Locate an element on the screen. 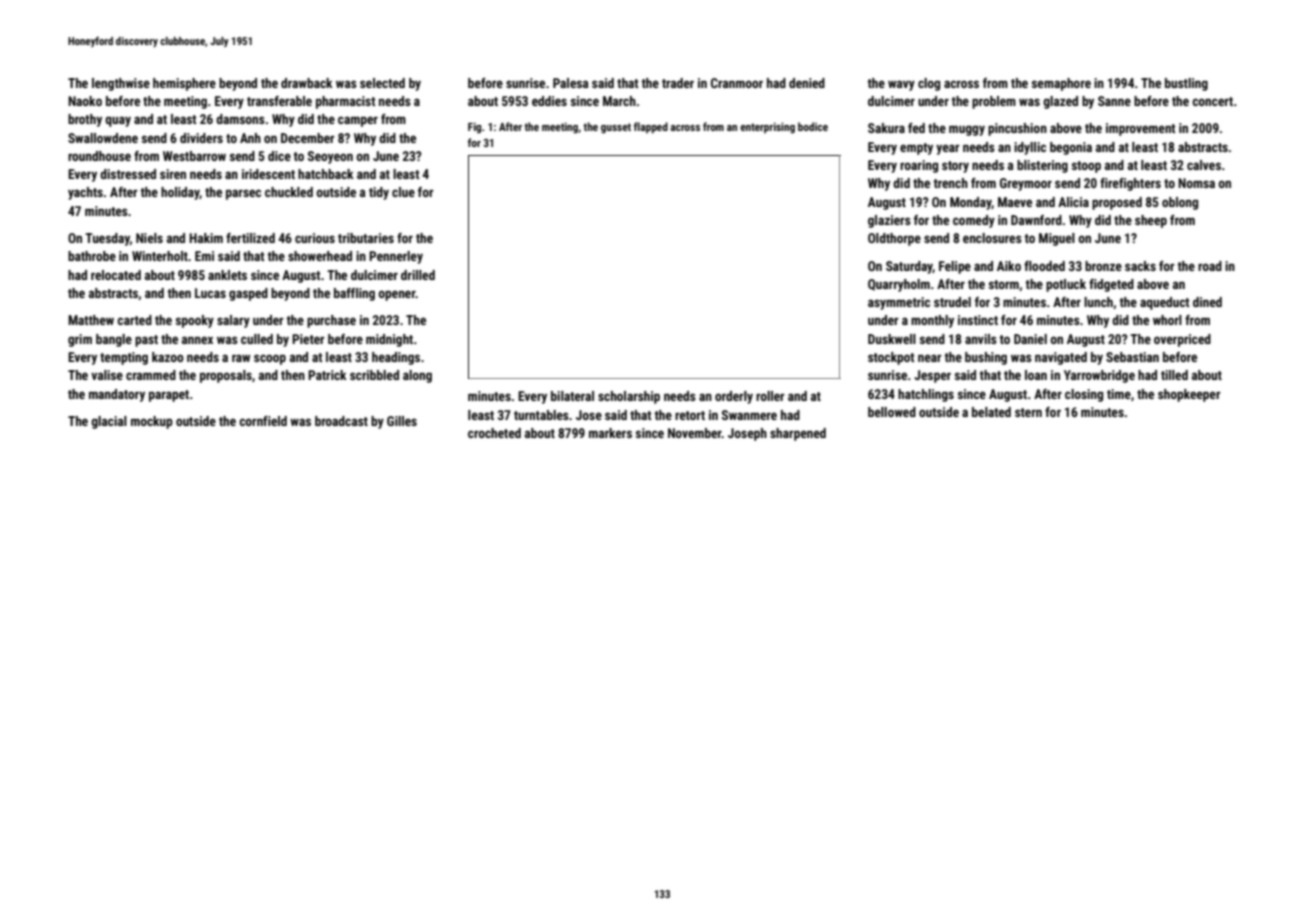 This screenshot has width=1308, height=924. clue is located at coordinates (403, 192).
